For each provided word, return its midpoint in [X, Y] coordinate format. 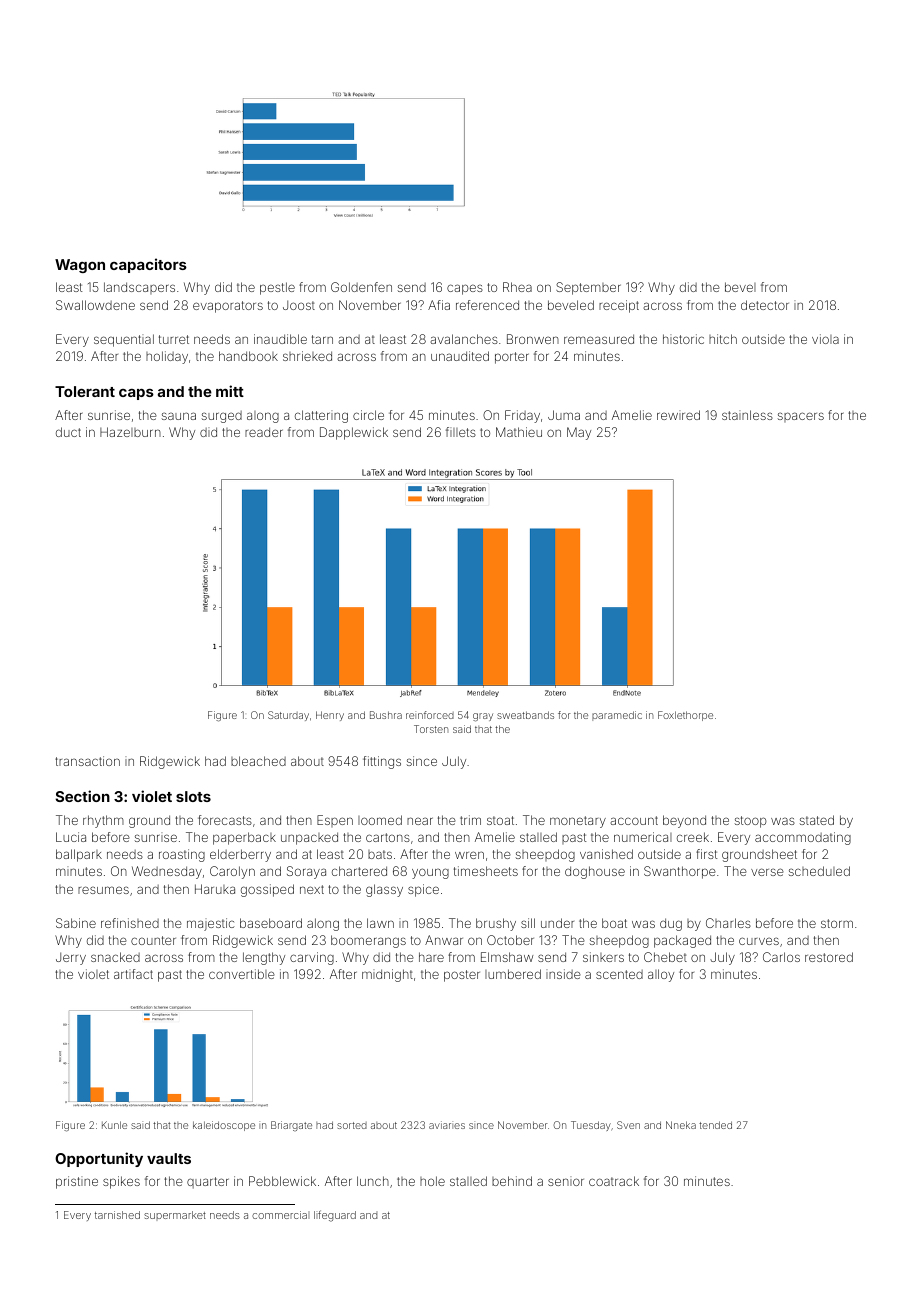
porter [512, 358]
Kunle [114, 1125]
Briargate [291, 1126]
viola [825, 339]
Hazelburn [130, 432]
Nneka [681, 1125]
